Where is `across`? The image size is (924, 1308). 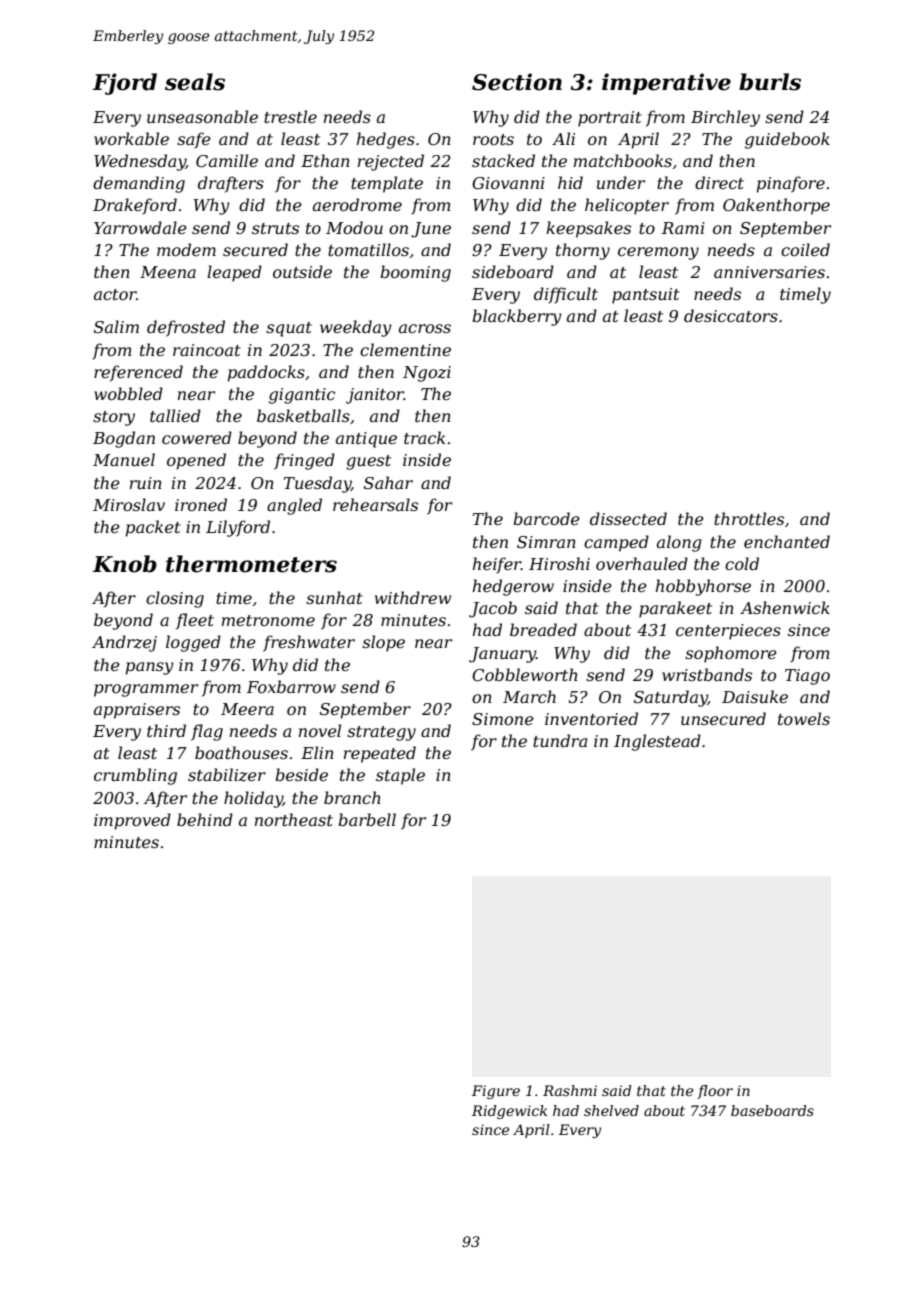 across is located at coordinates (425, 328).
